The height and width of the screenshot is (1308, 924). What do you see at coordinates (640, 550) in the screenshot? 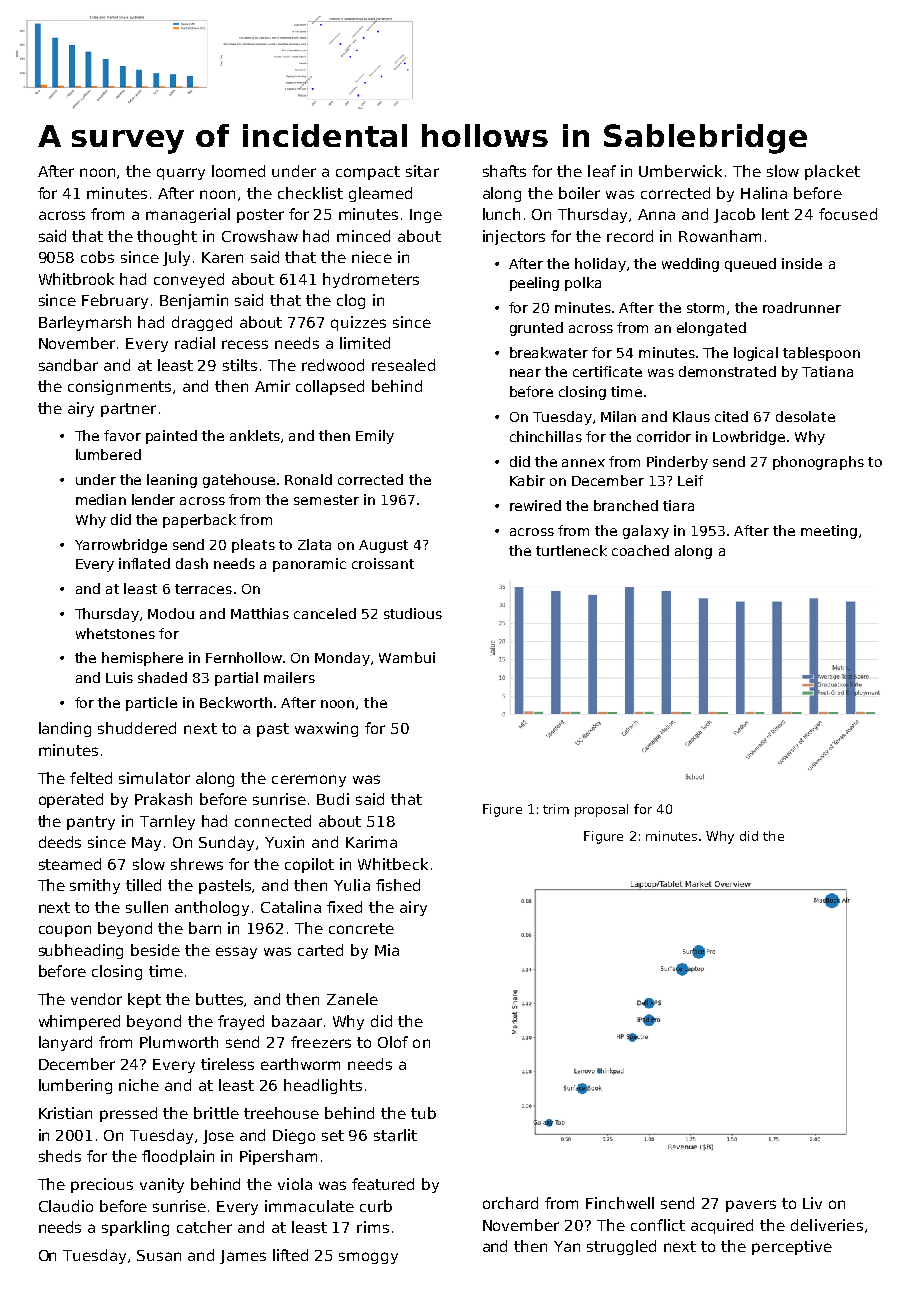
I see `coached` at bounding box center [640, 550].
